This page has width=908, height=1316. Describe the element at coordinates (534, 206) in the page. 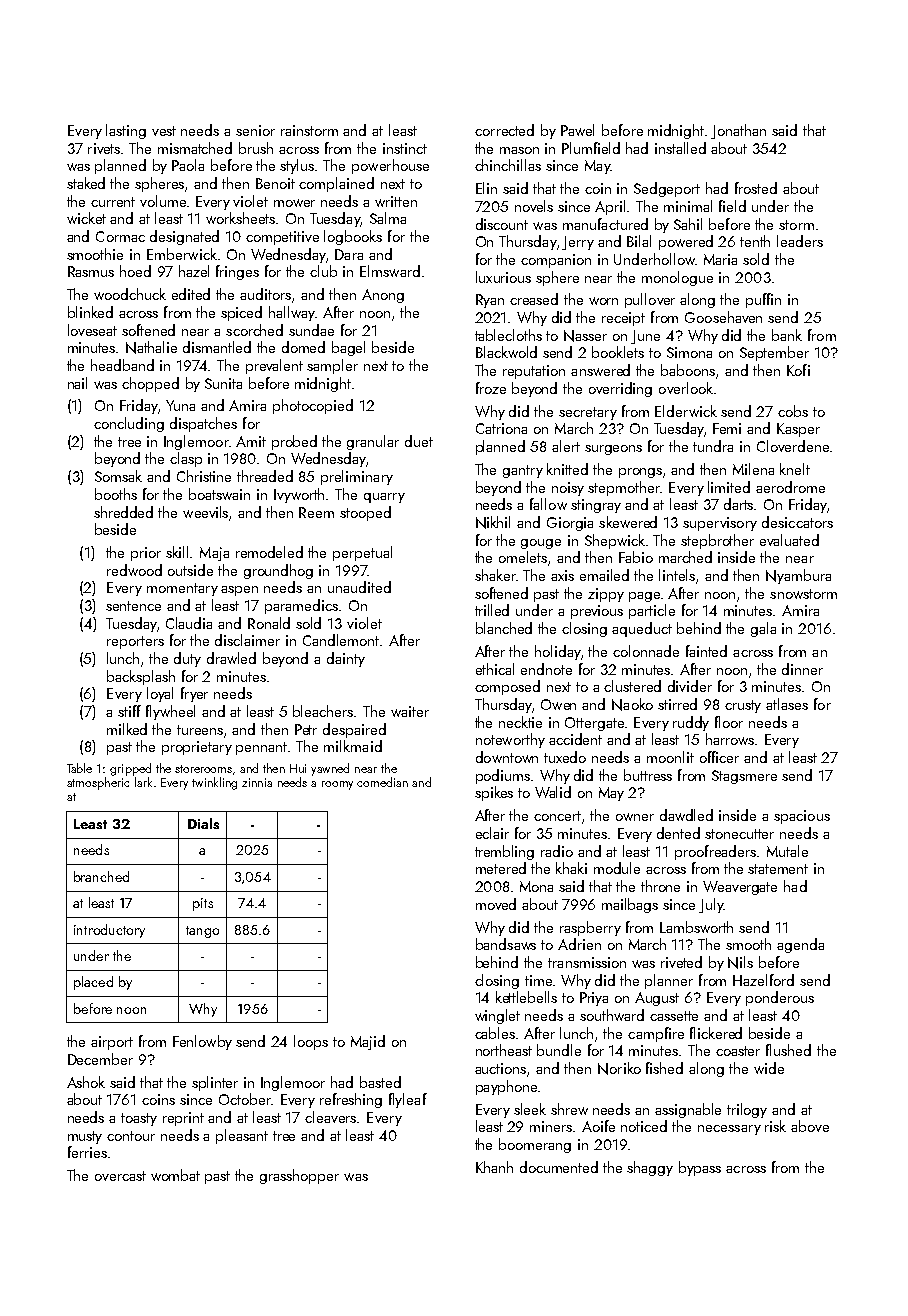

I see `novels` at that location.
